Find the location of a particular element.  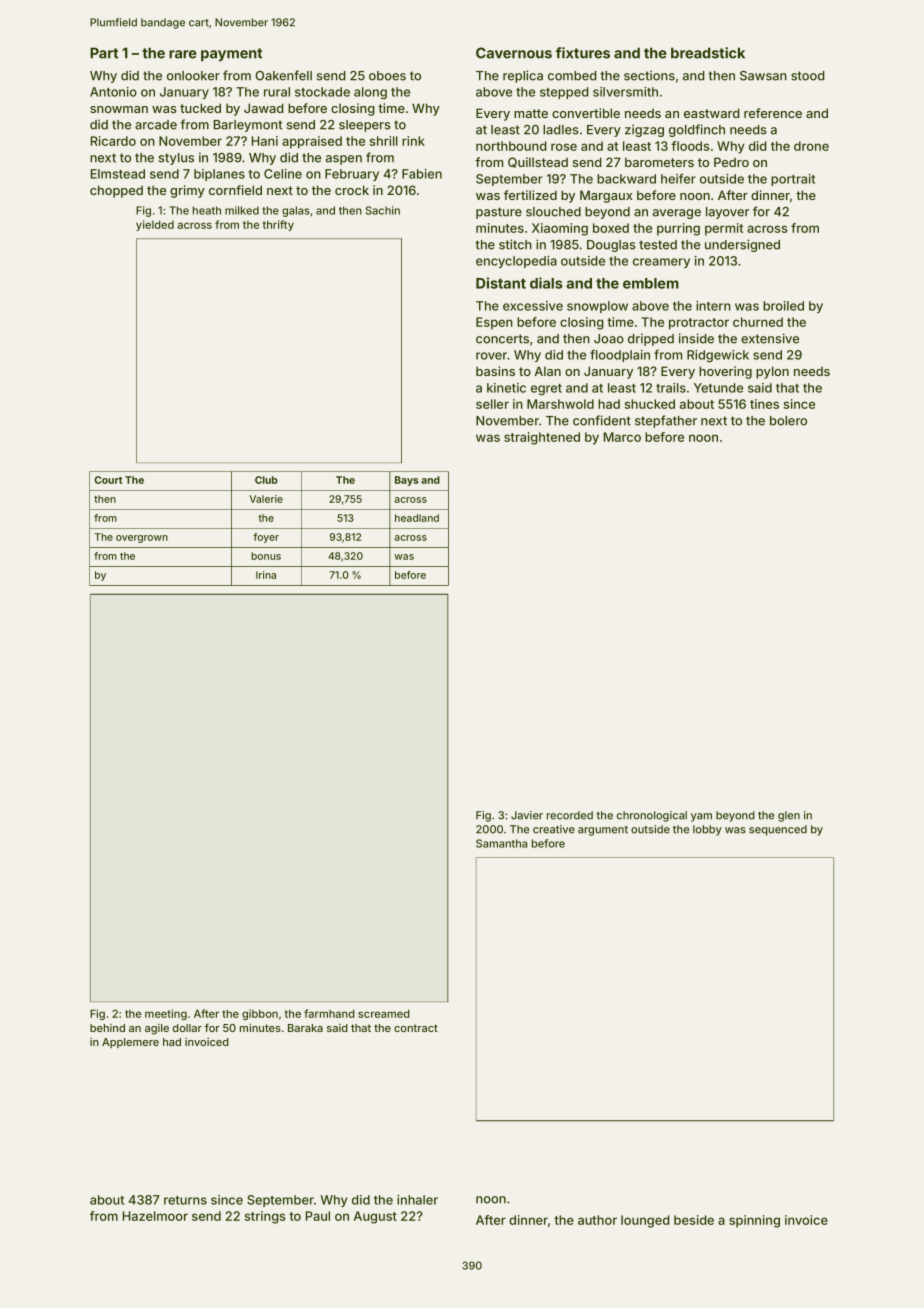

chronological is located at coordinates (652, 816).
